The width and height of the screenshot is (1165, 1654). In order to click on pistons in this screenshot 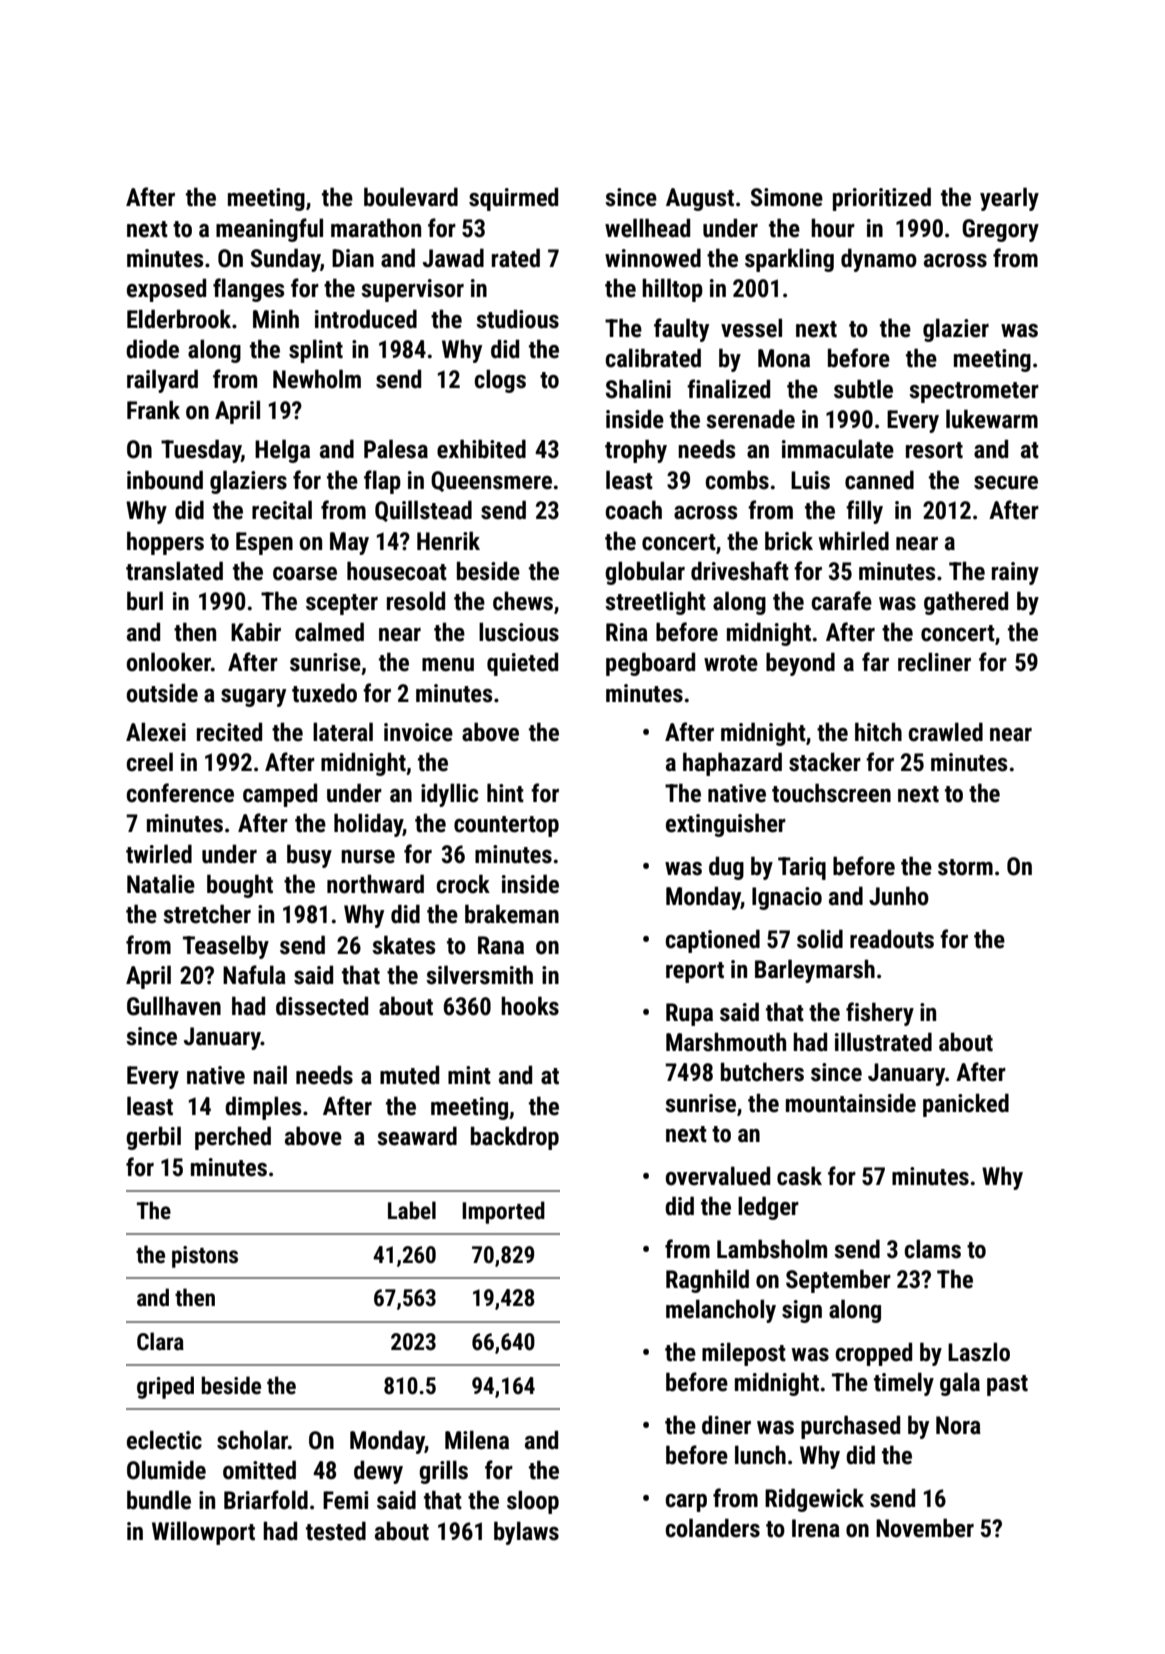, I will do `click(205, 1257)`.
